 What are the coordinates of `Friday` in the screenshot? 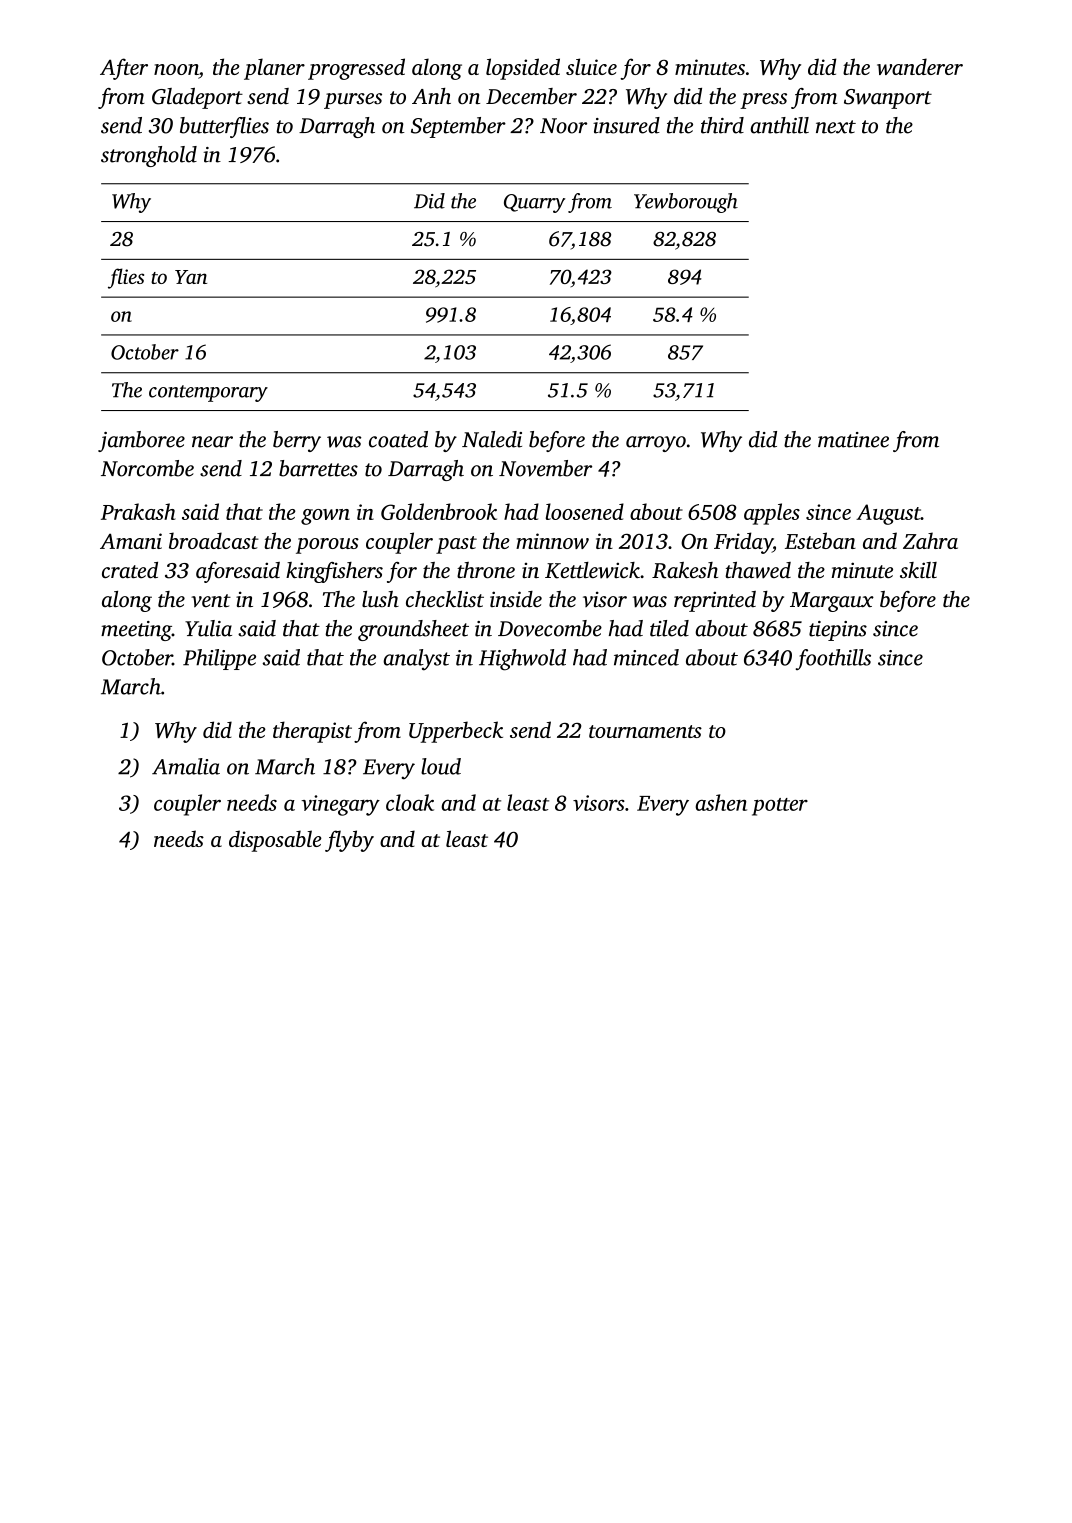 It's located at (743, 543).
